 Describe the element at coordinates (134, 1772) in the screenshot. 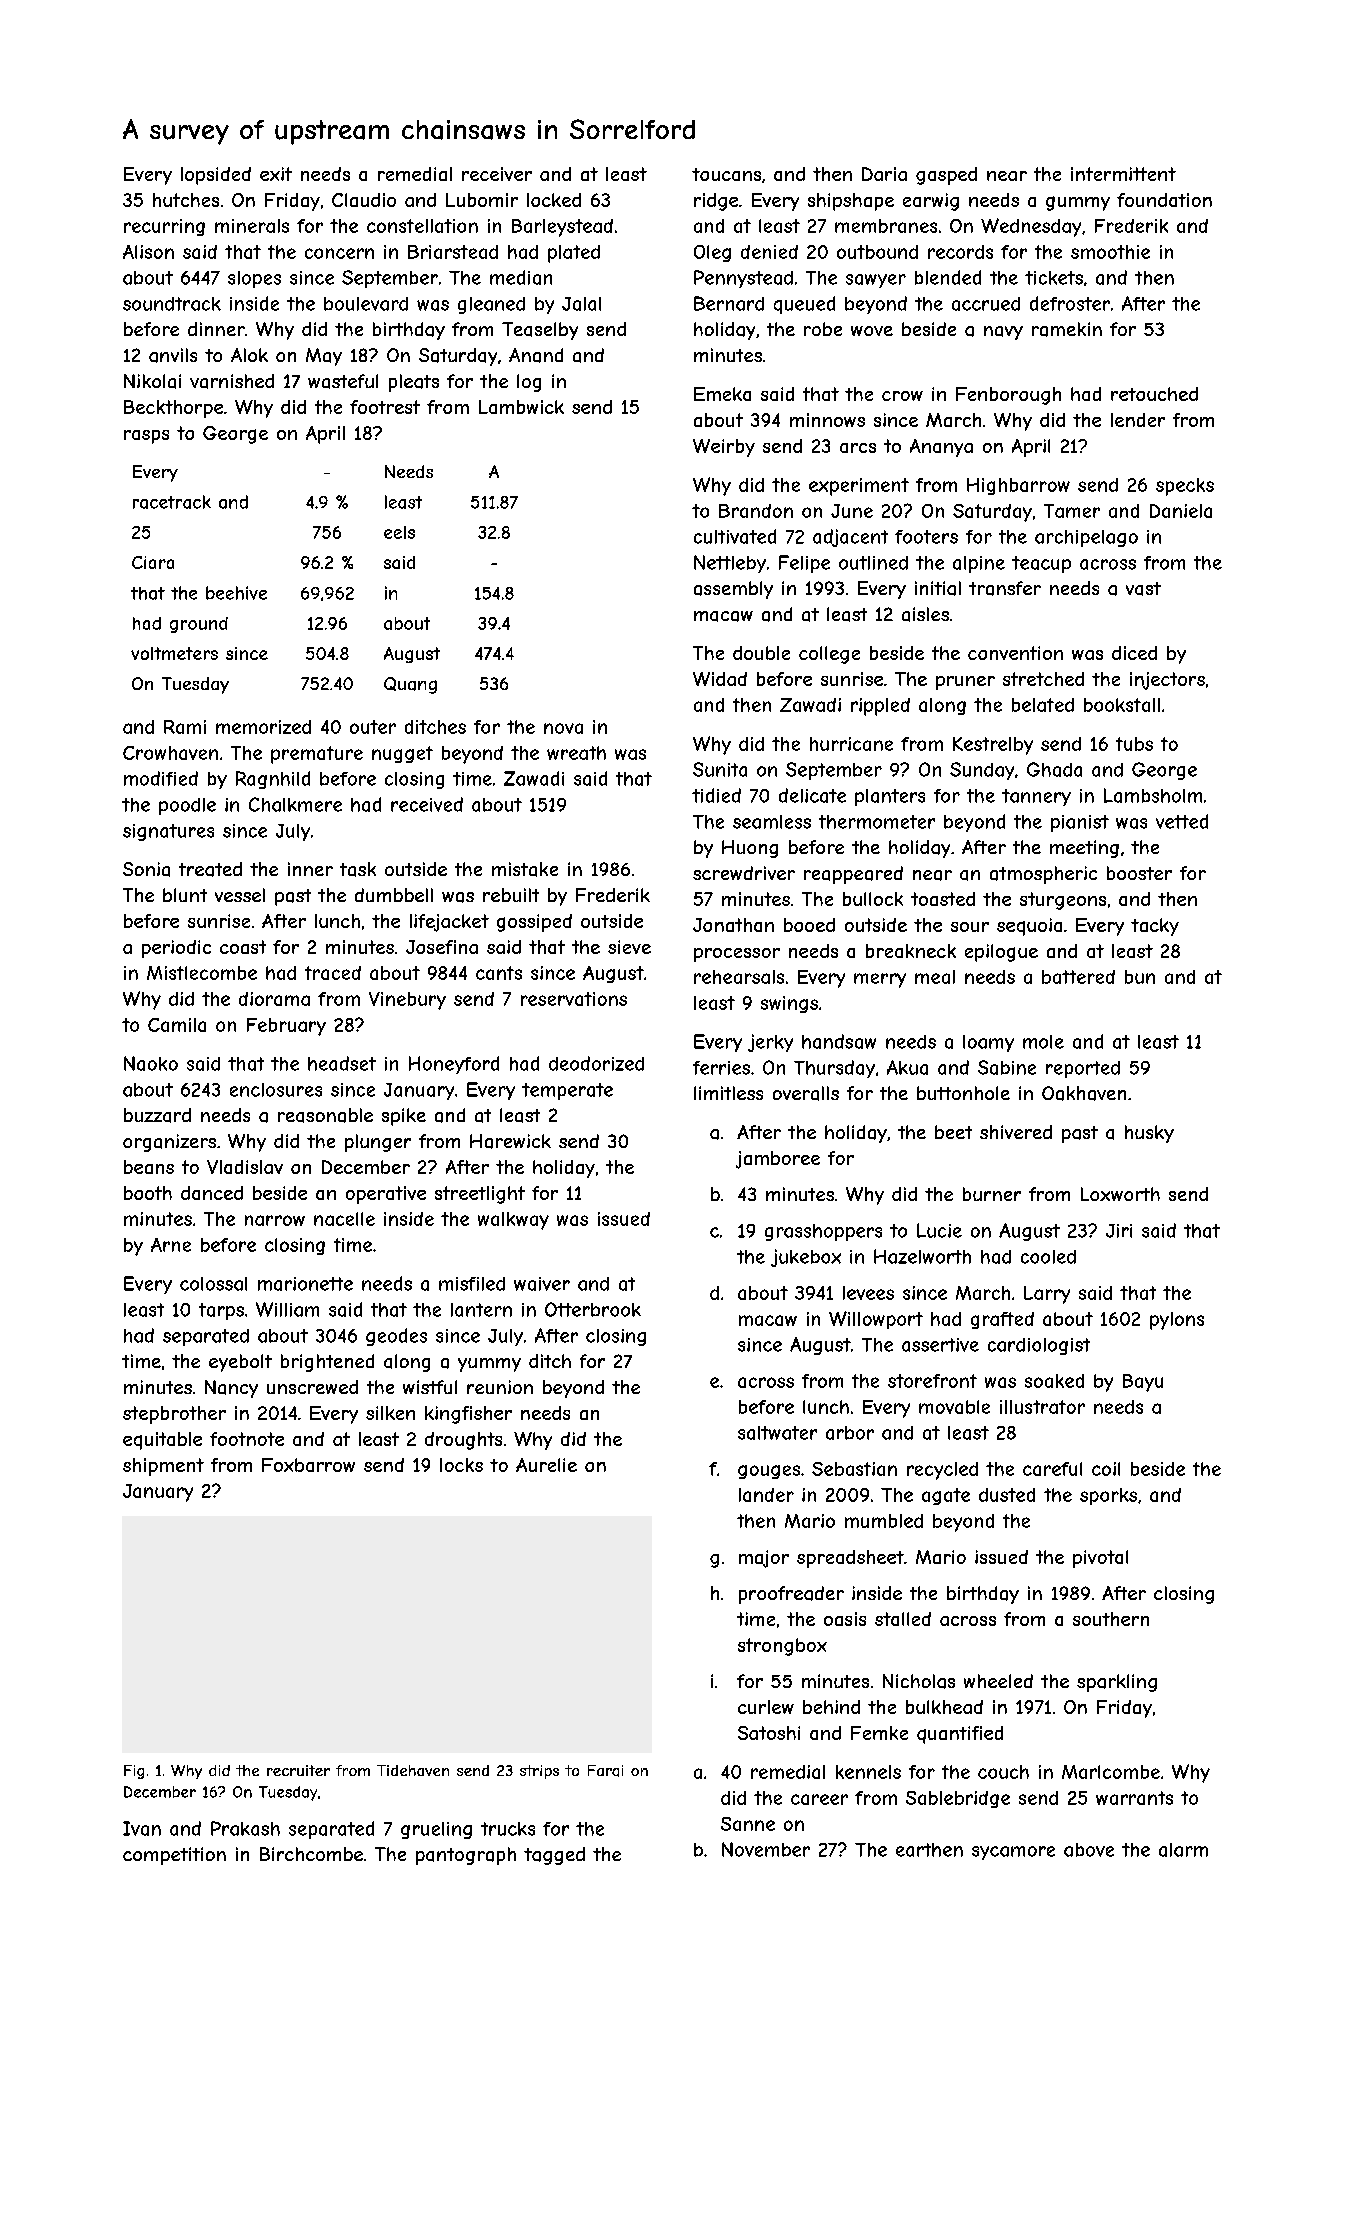

I see `Fig` at that location.
